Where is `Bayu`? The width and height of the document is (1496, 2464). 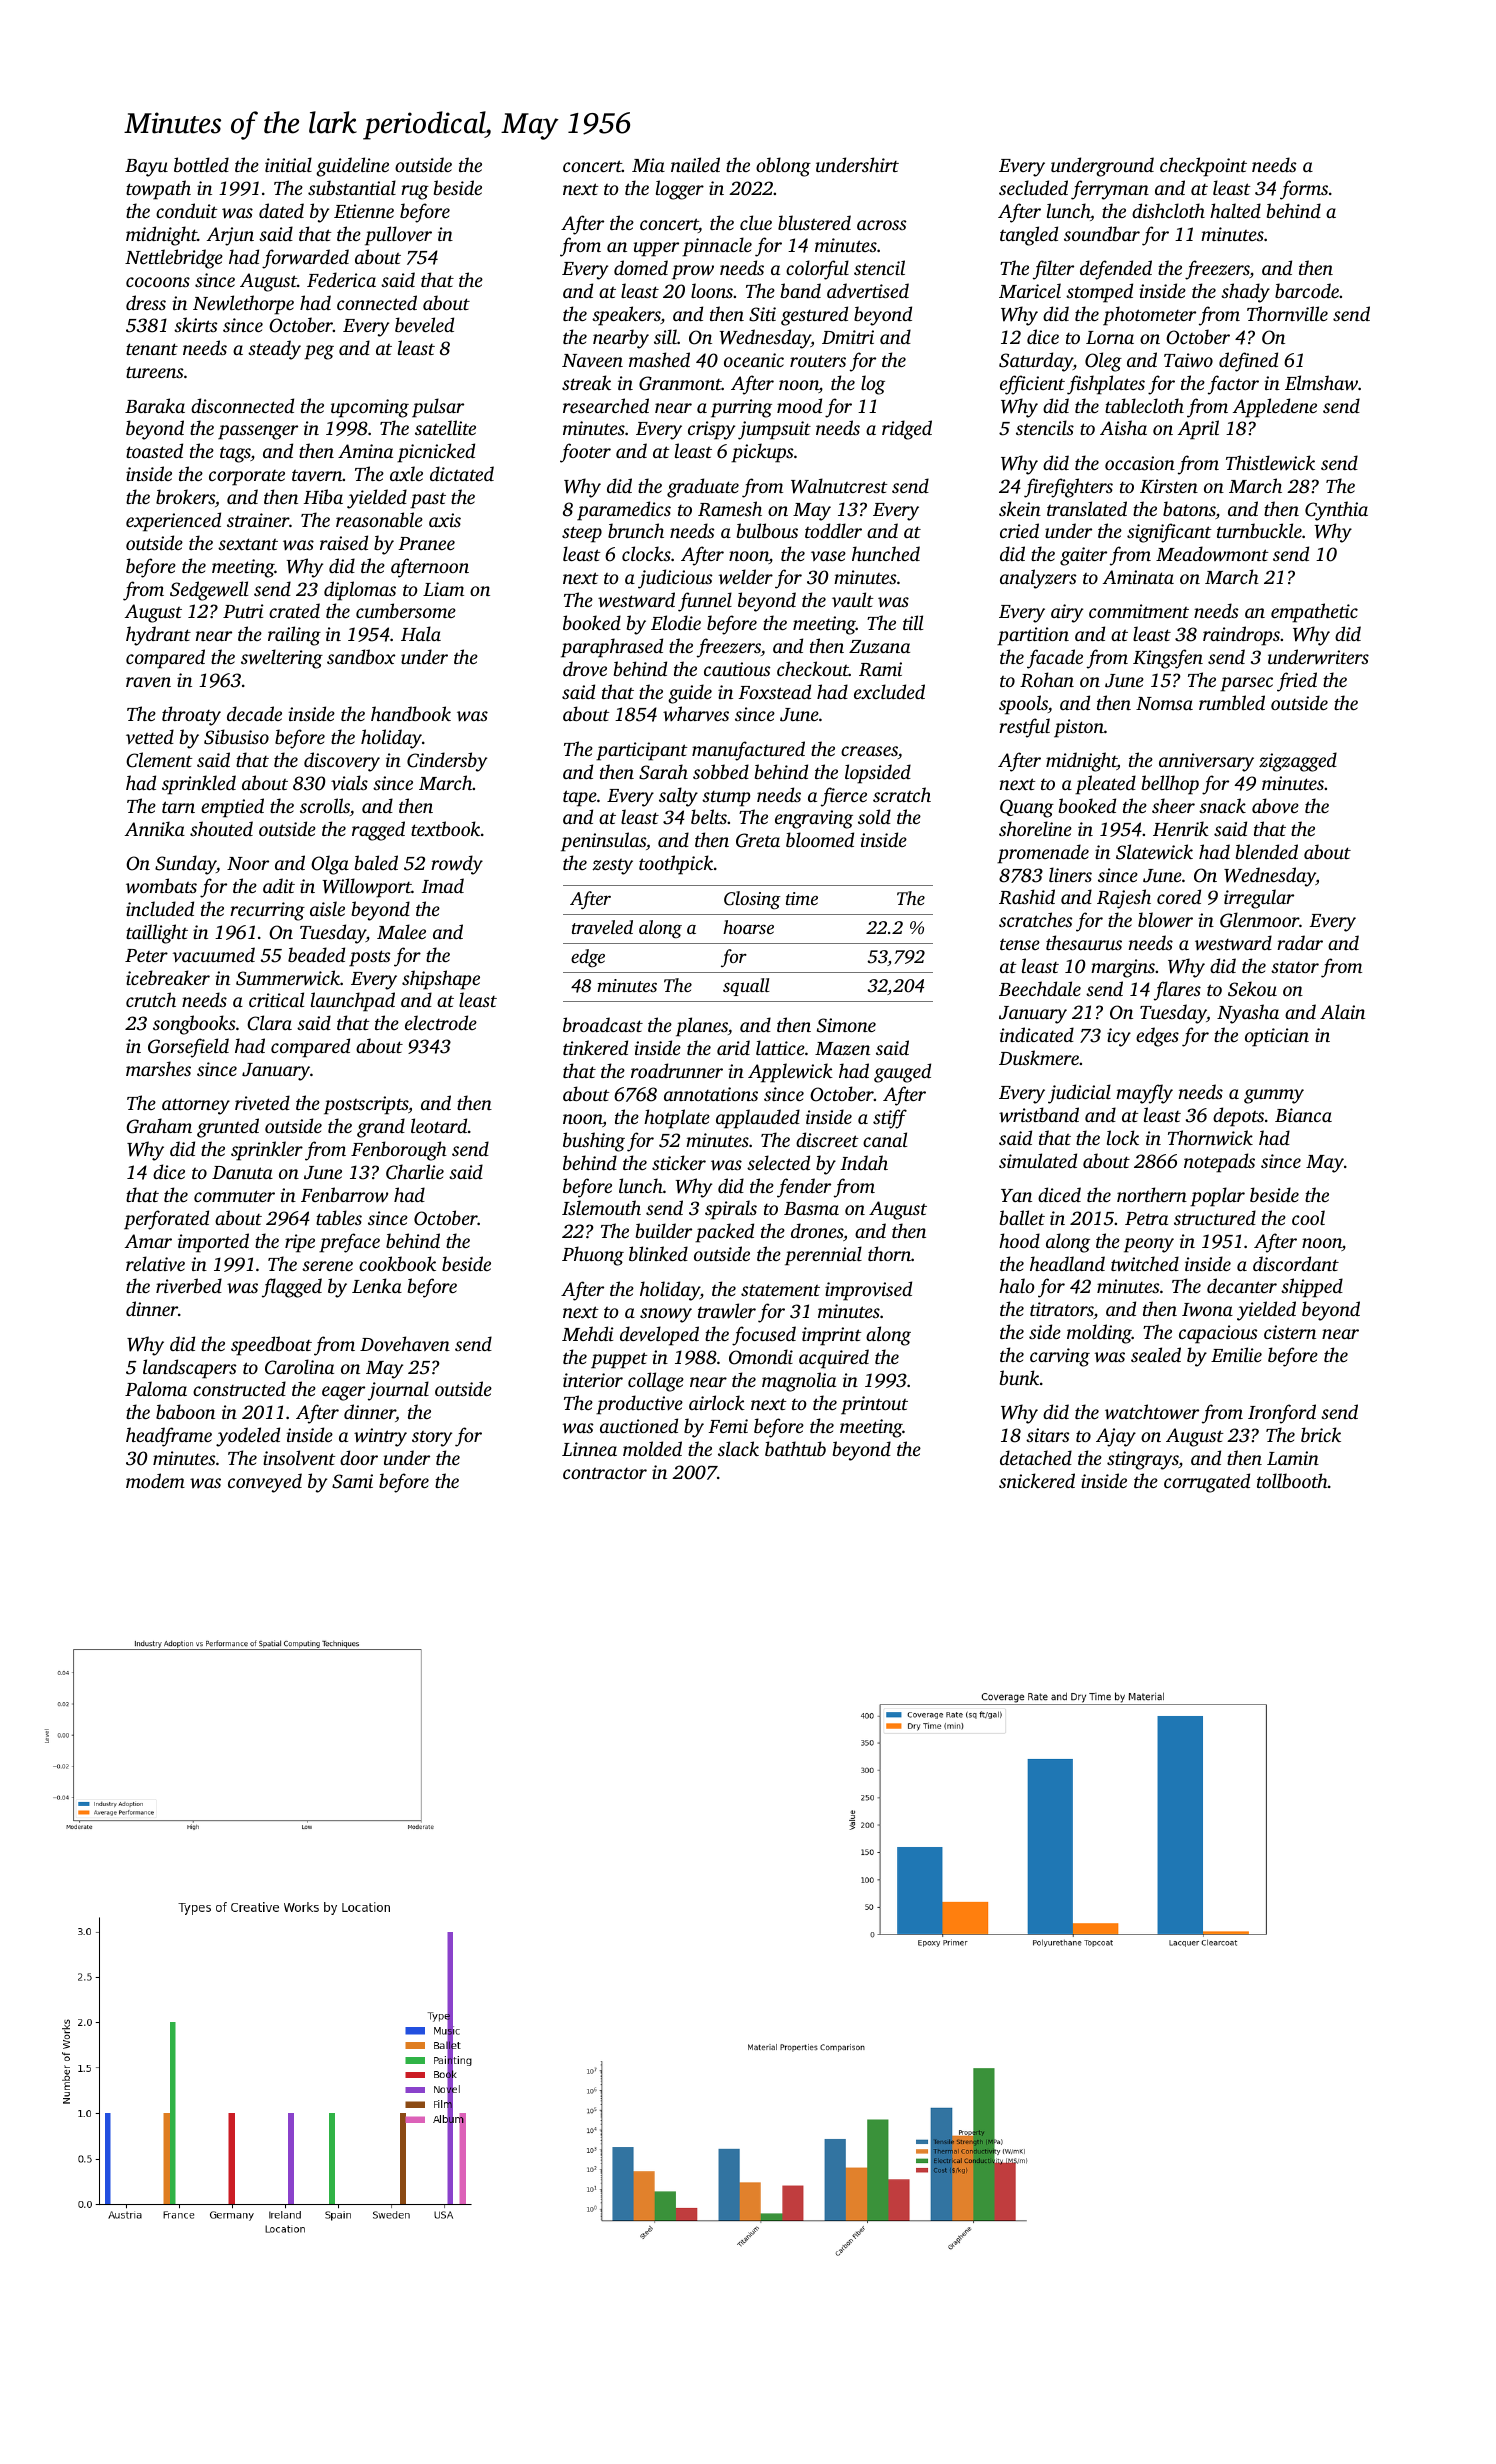 Bayu is located at coordinates (146, 168).
